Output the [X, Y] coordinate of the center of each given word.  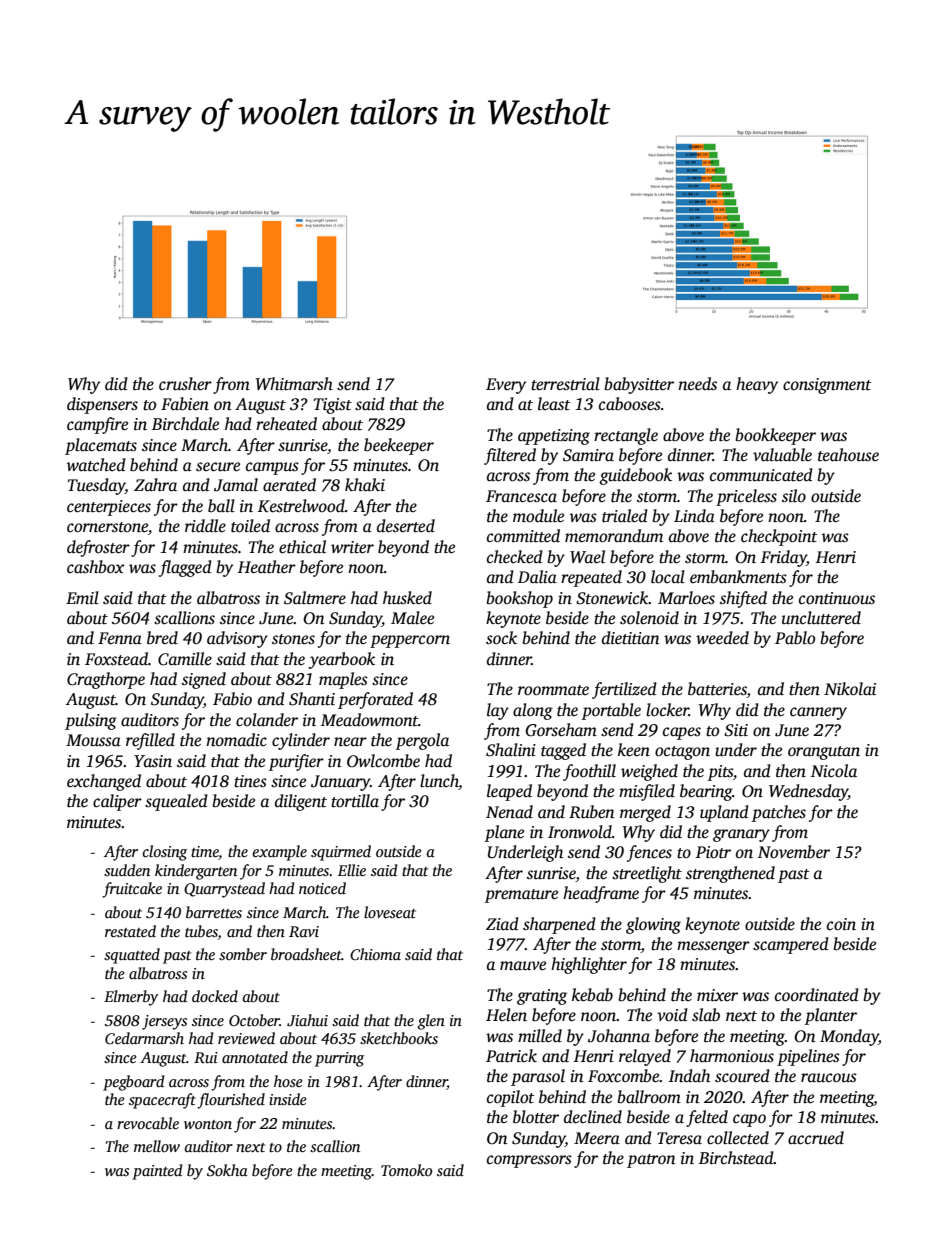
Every [506, 386]
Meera [597, 1138]
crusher [185, 384]
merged [645, 813]
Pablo [795, 638]
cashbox [96, 567]
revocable [148, 1123]
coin [841, 924]
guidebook [635, 476]
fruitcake [132, 890]
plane [504, 833]
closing [165, 853]
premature [521, 896]
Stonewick [612, 598]
